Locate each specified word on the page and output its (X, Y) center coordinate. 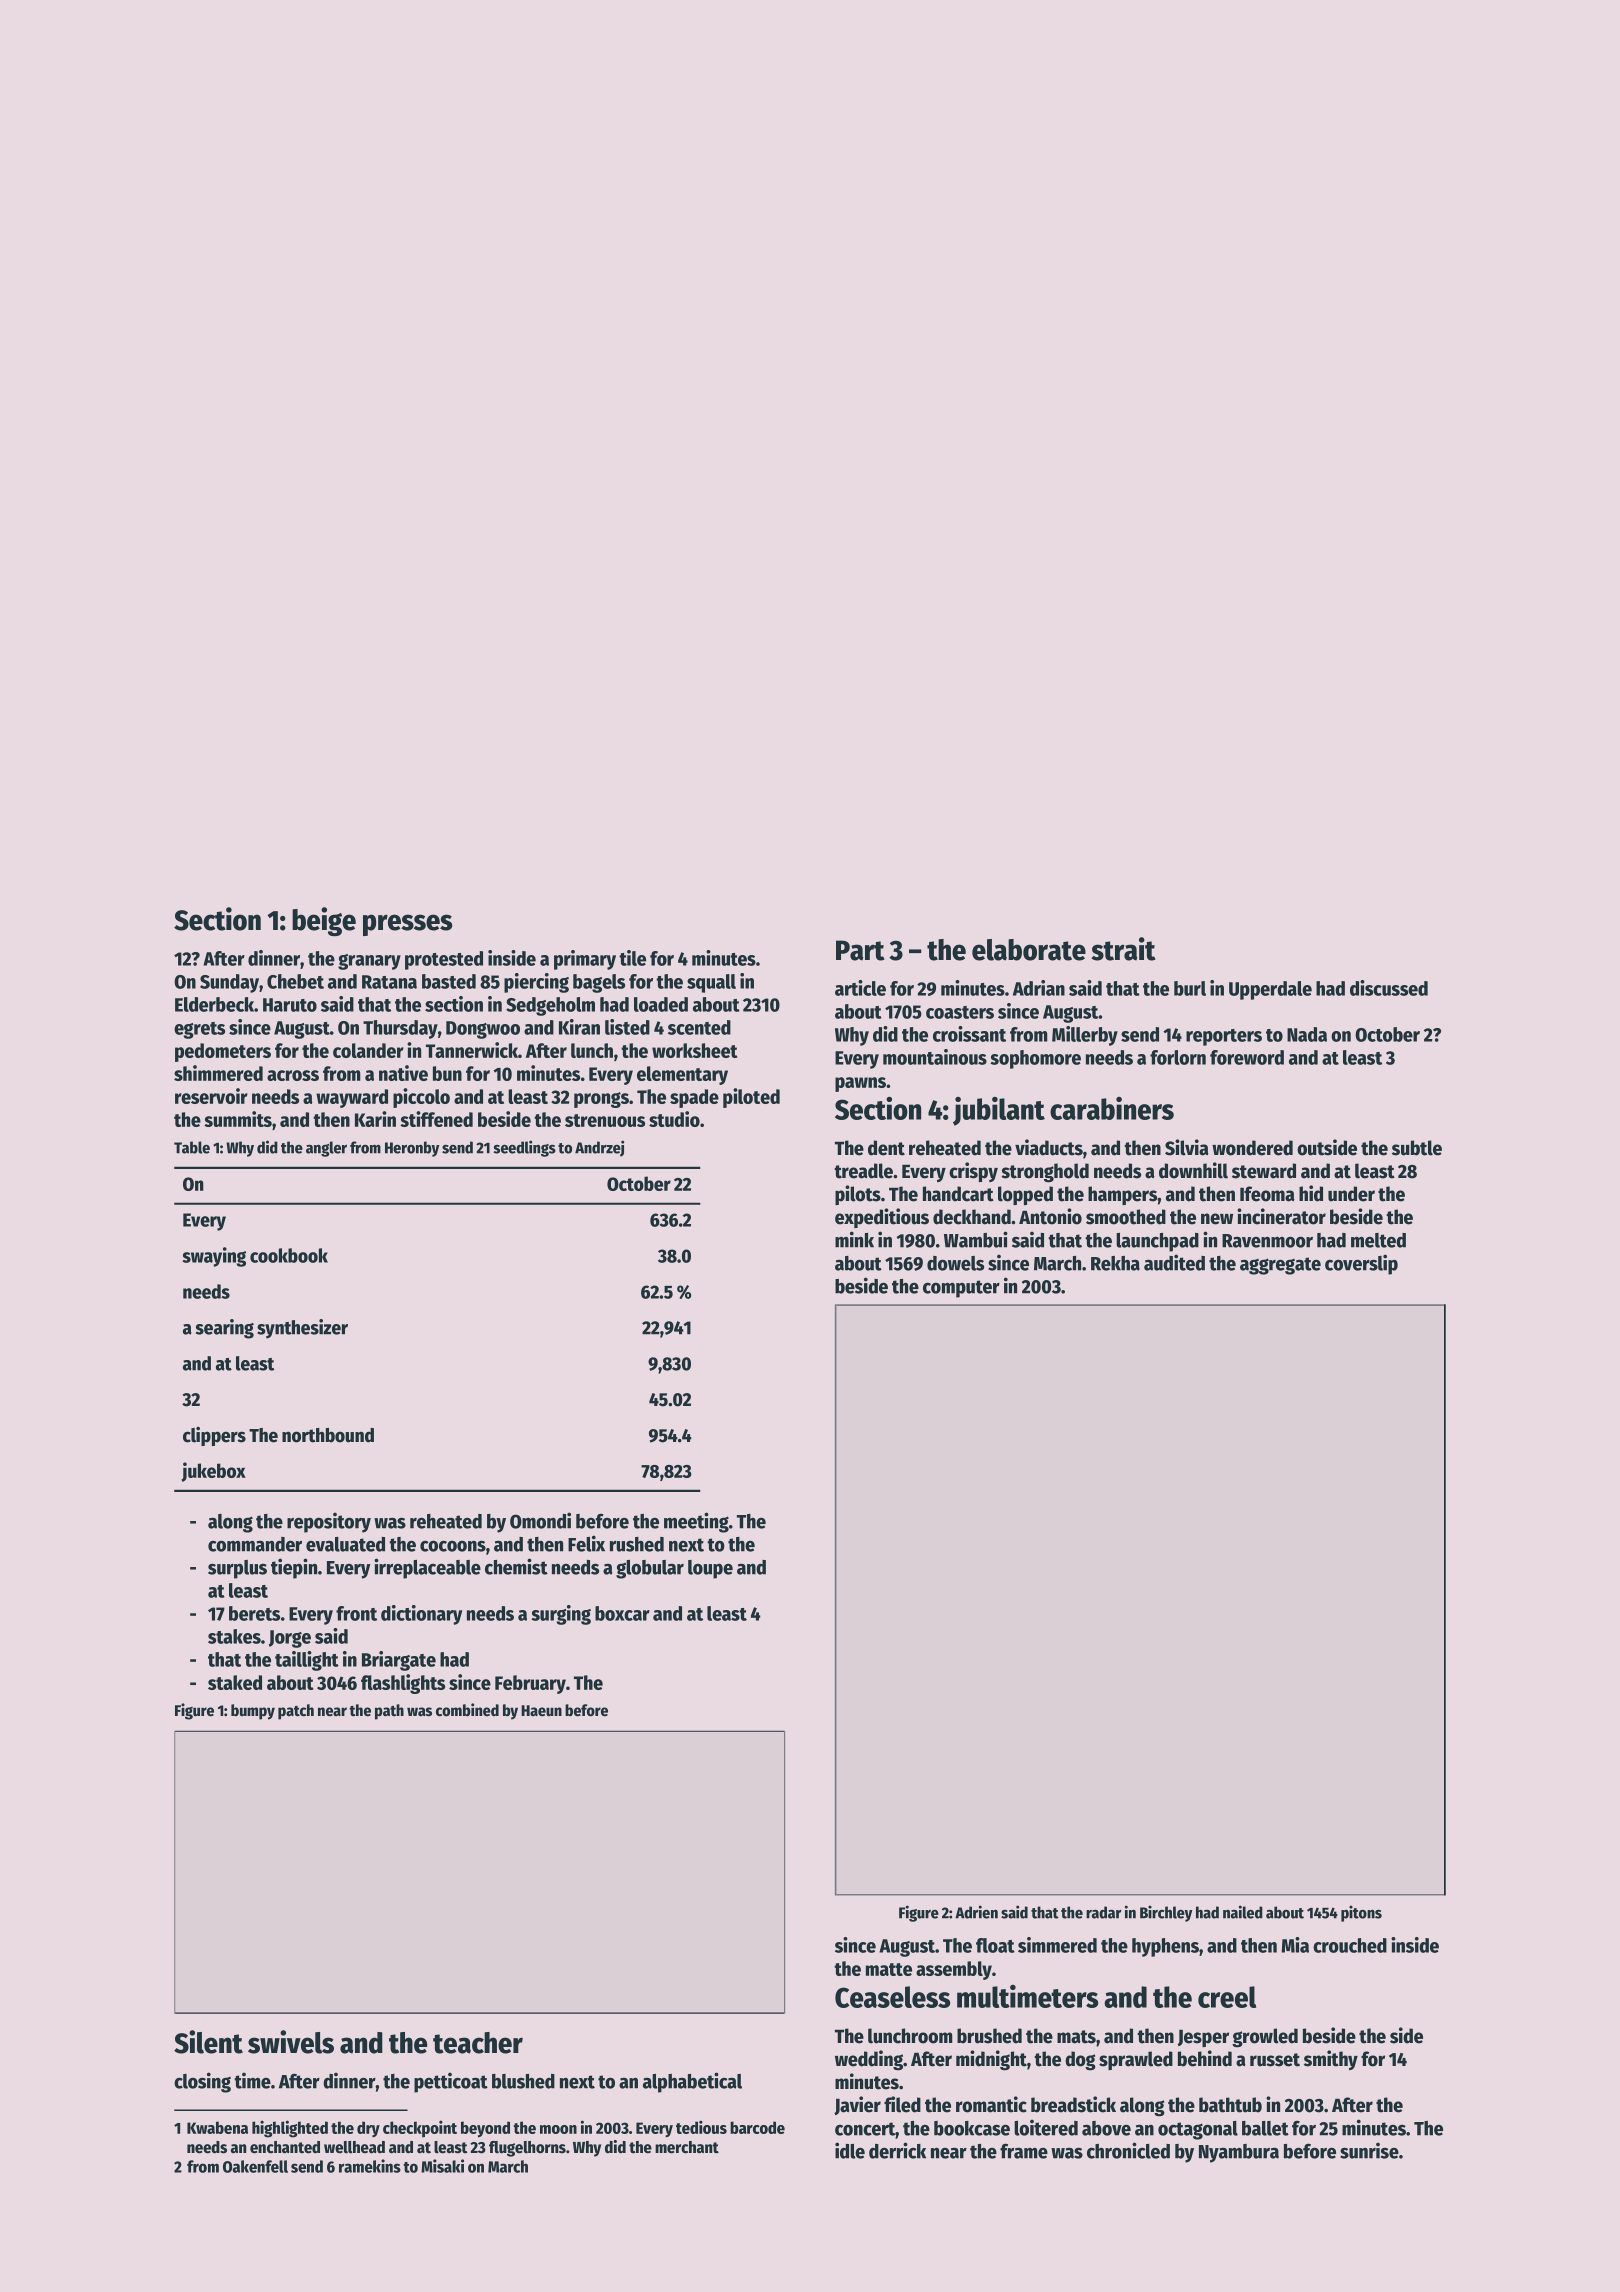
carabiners (1112, 1108)
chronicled (1128, 2150)
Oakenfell (255, 2166)
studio (674, 1119)
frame (1024, 2151)
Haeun (541, 1711)
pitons (1361, 1913)
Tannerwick (472, 1050)
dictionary (421, 1615)
